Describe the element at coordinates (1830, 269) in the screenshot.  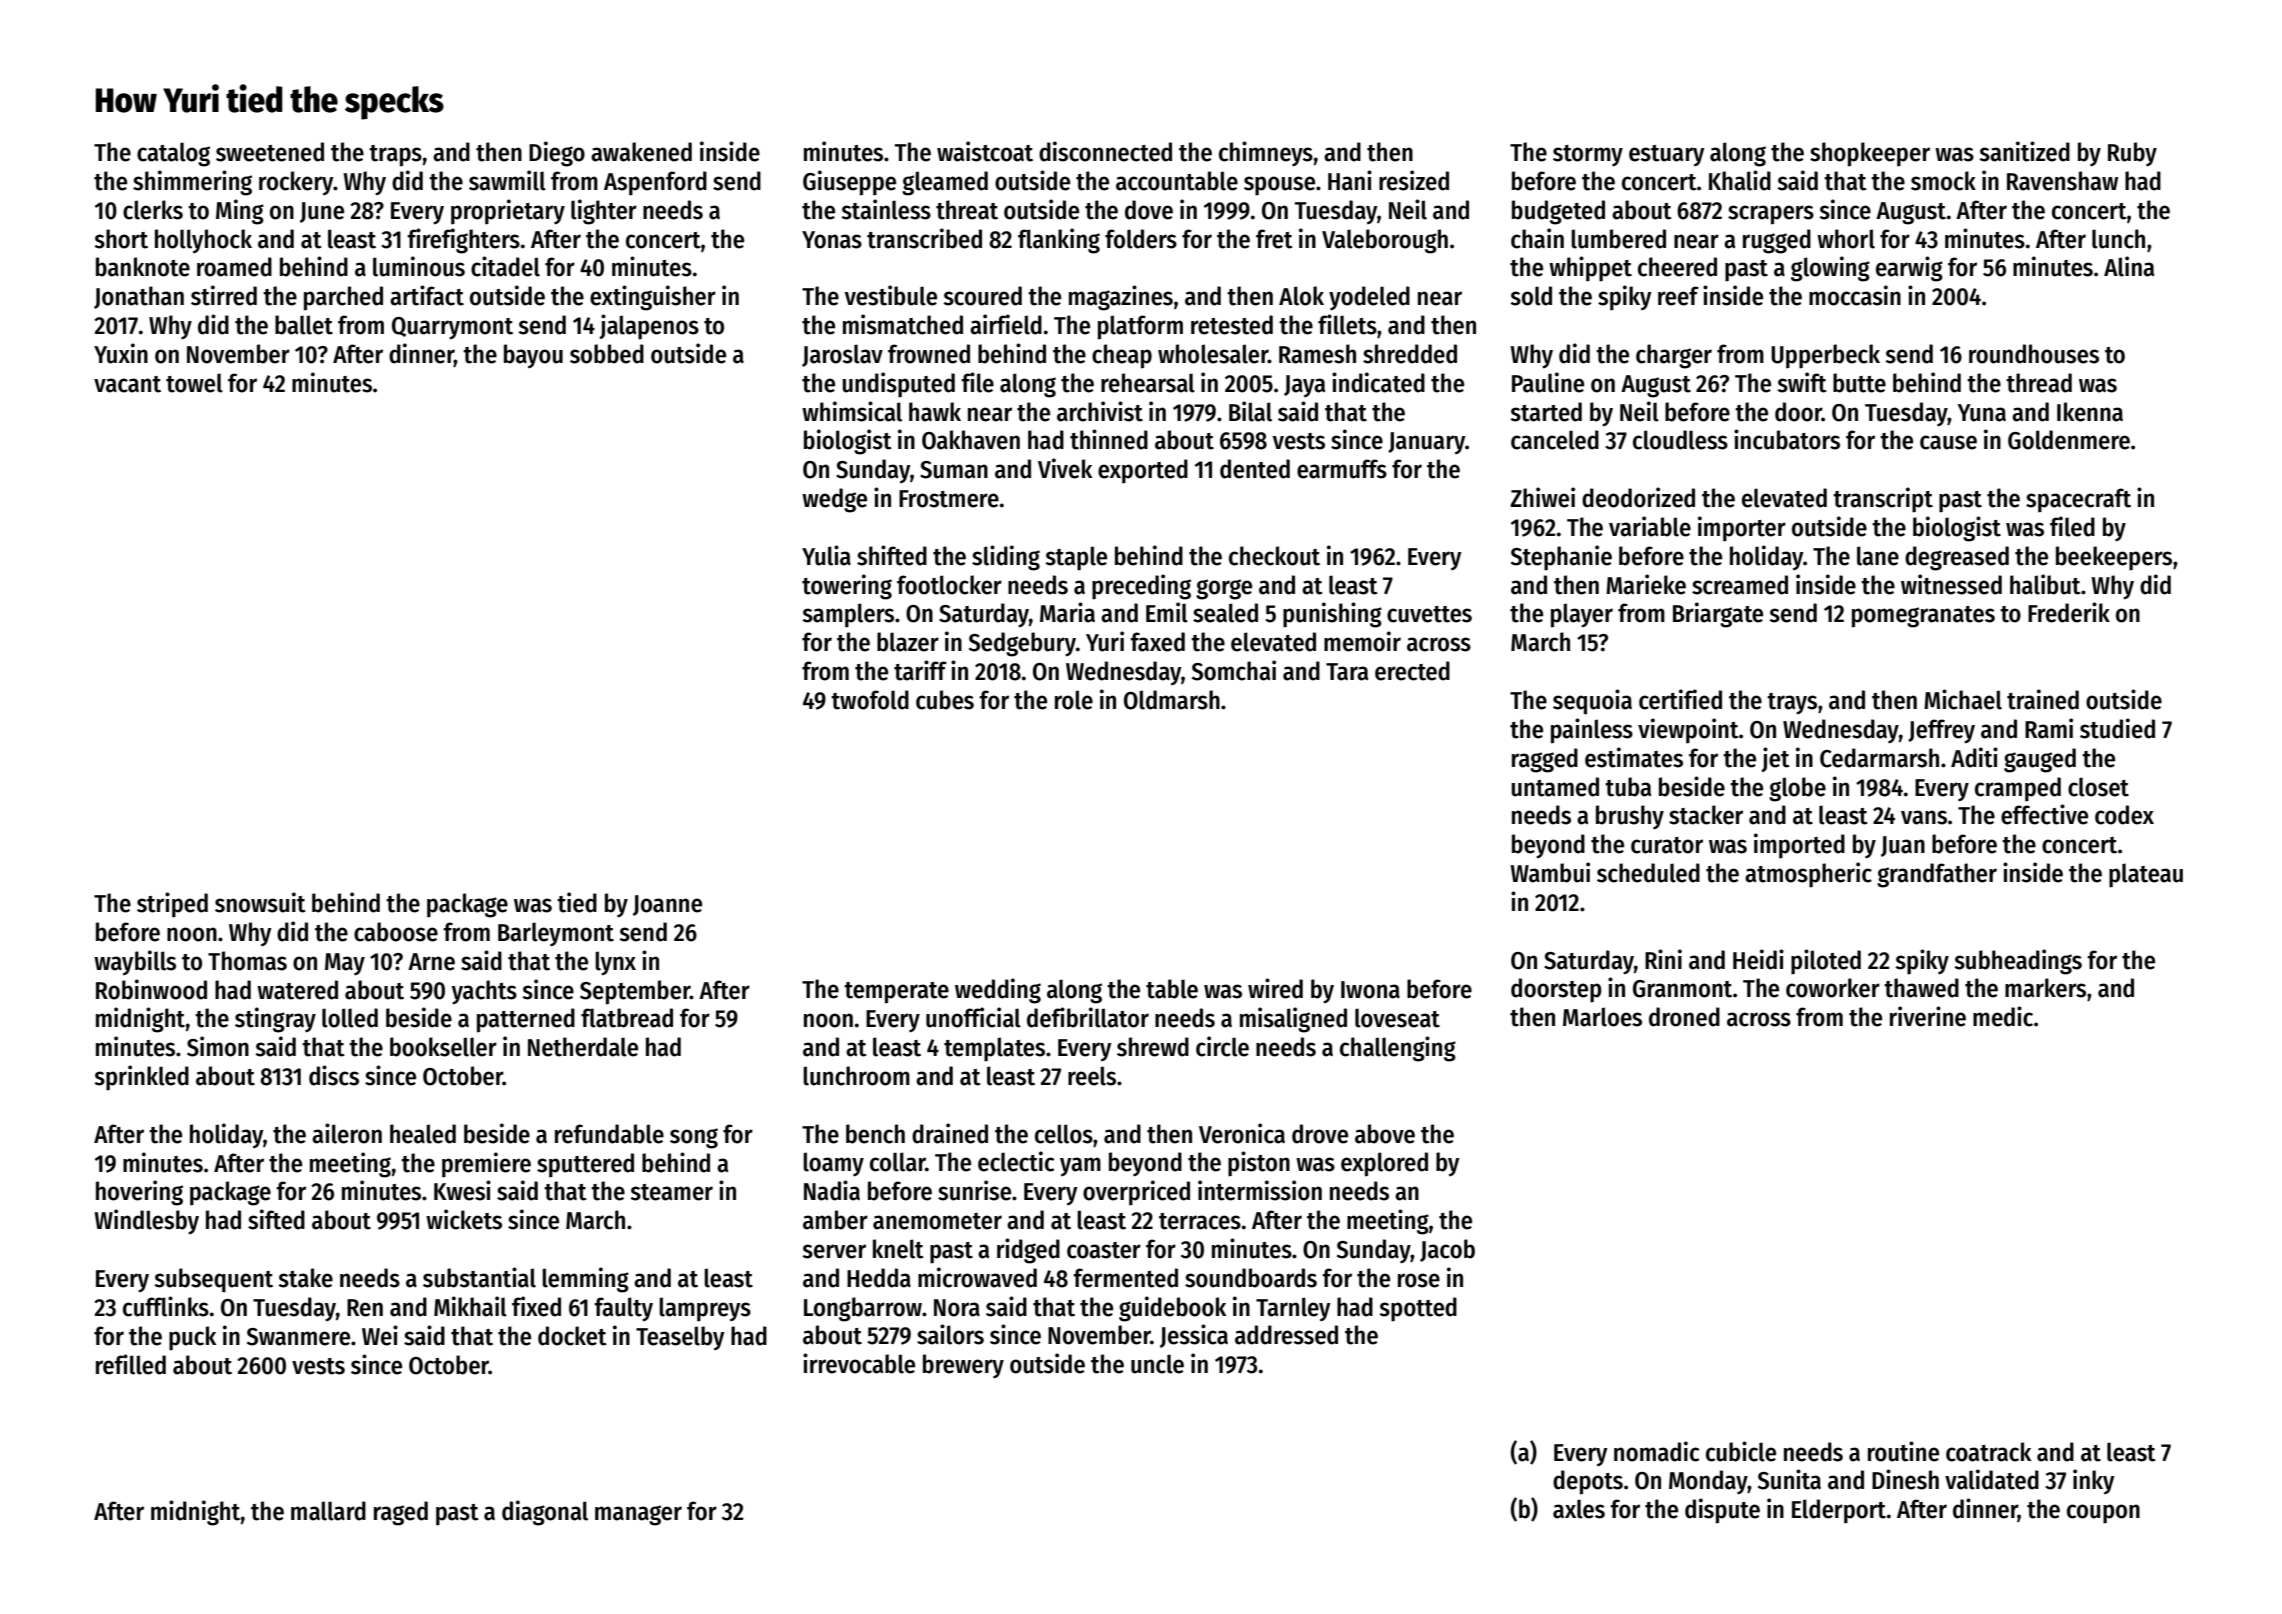
I see `glowing` at that location.
